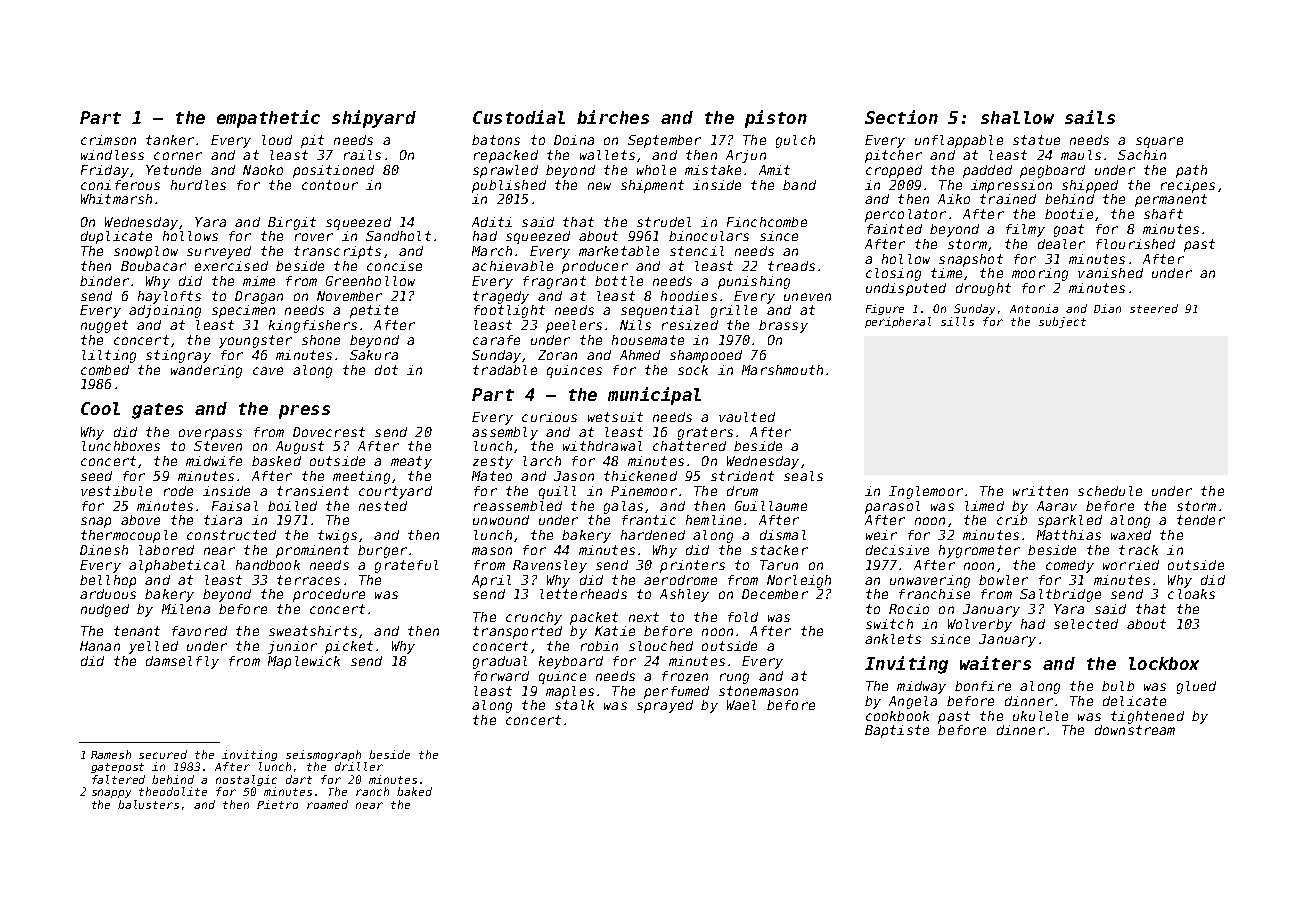  What do you see at coordinates (1017, 117) in the screenshot?
I see `shallow` at bounding box center [1017, 117].
